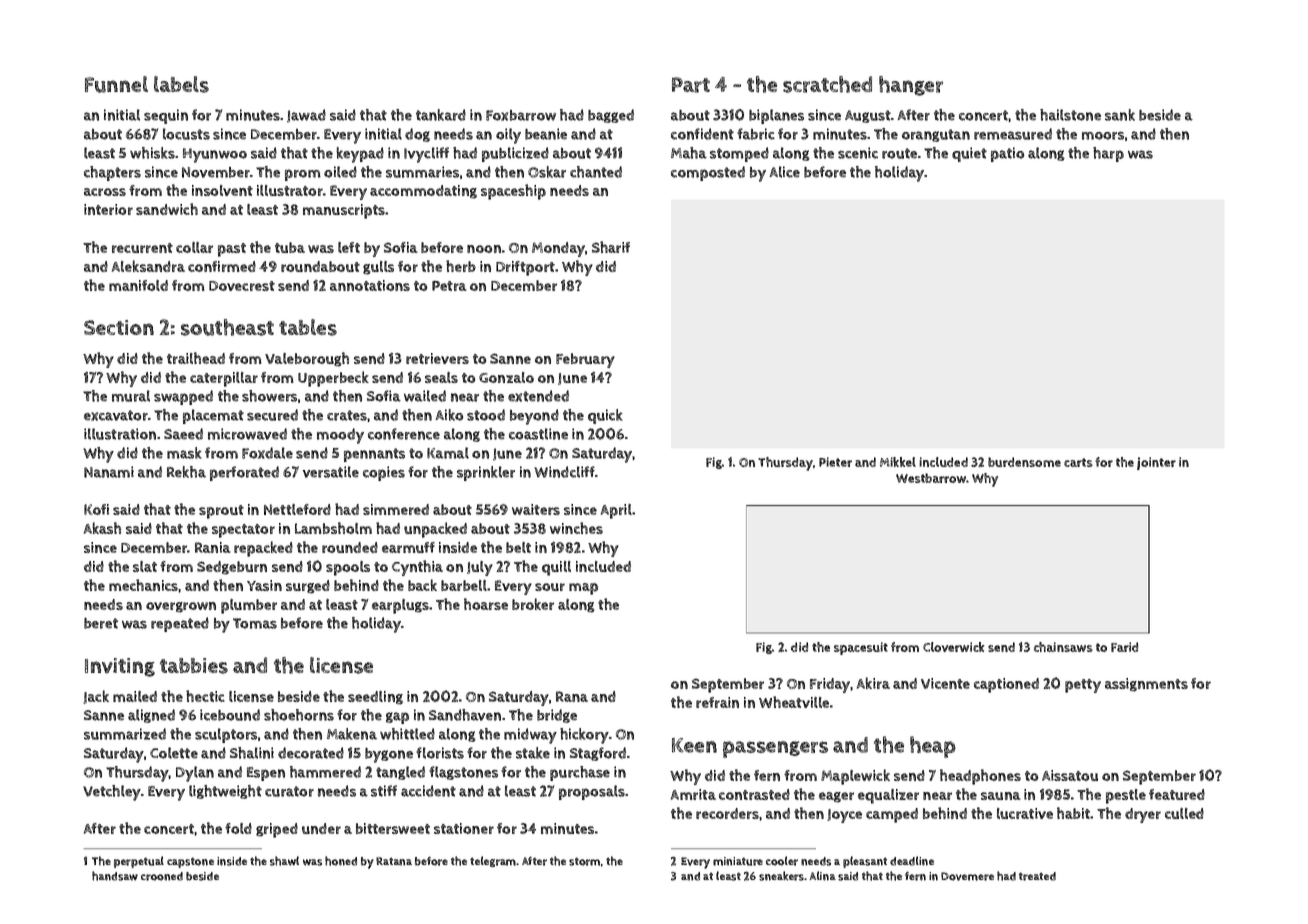 This image has height=924, width=1308. I want to click on Sharif, so click(611, 247).
